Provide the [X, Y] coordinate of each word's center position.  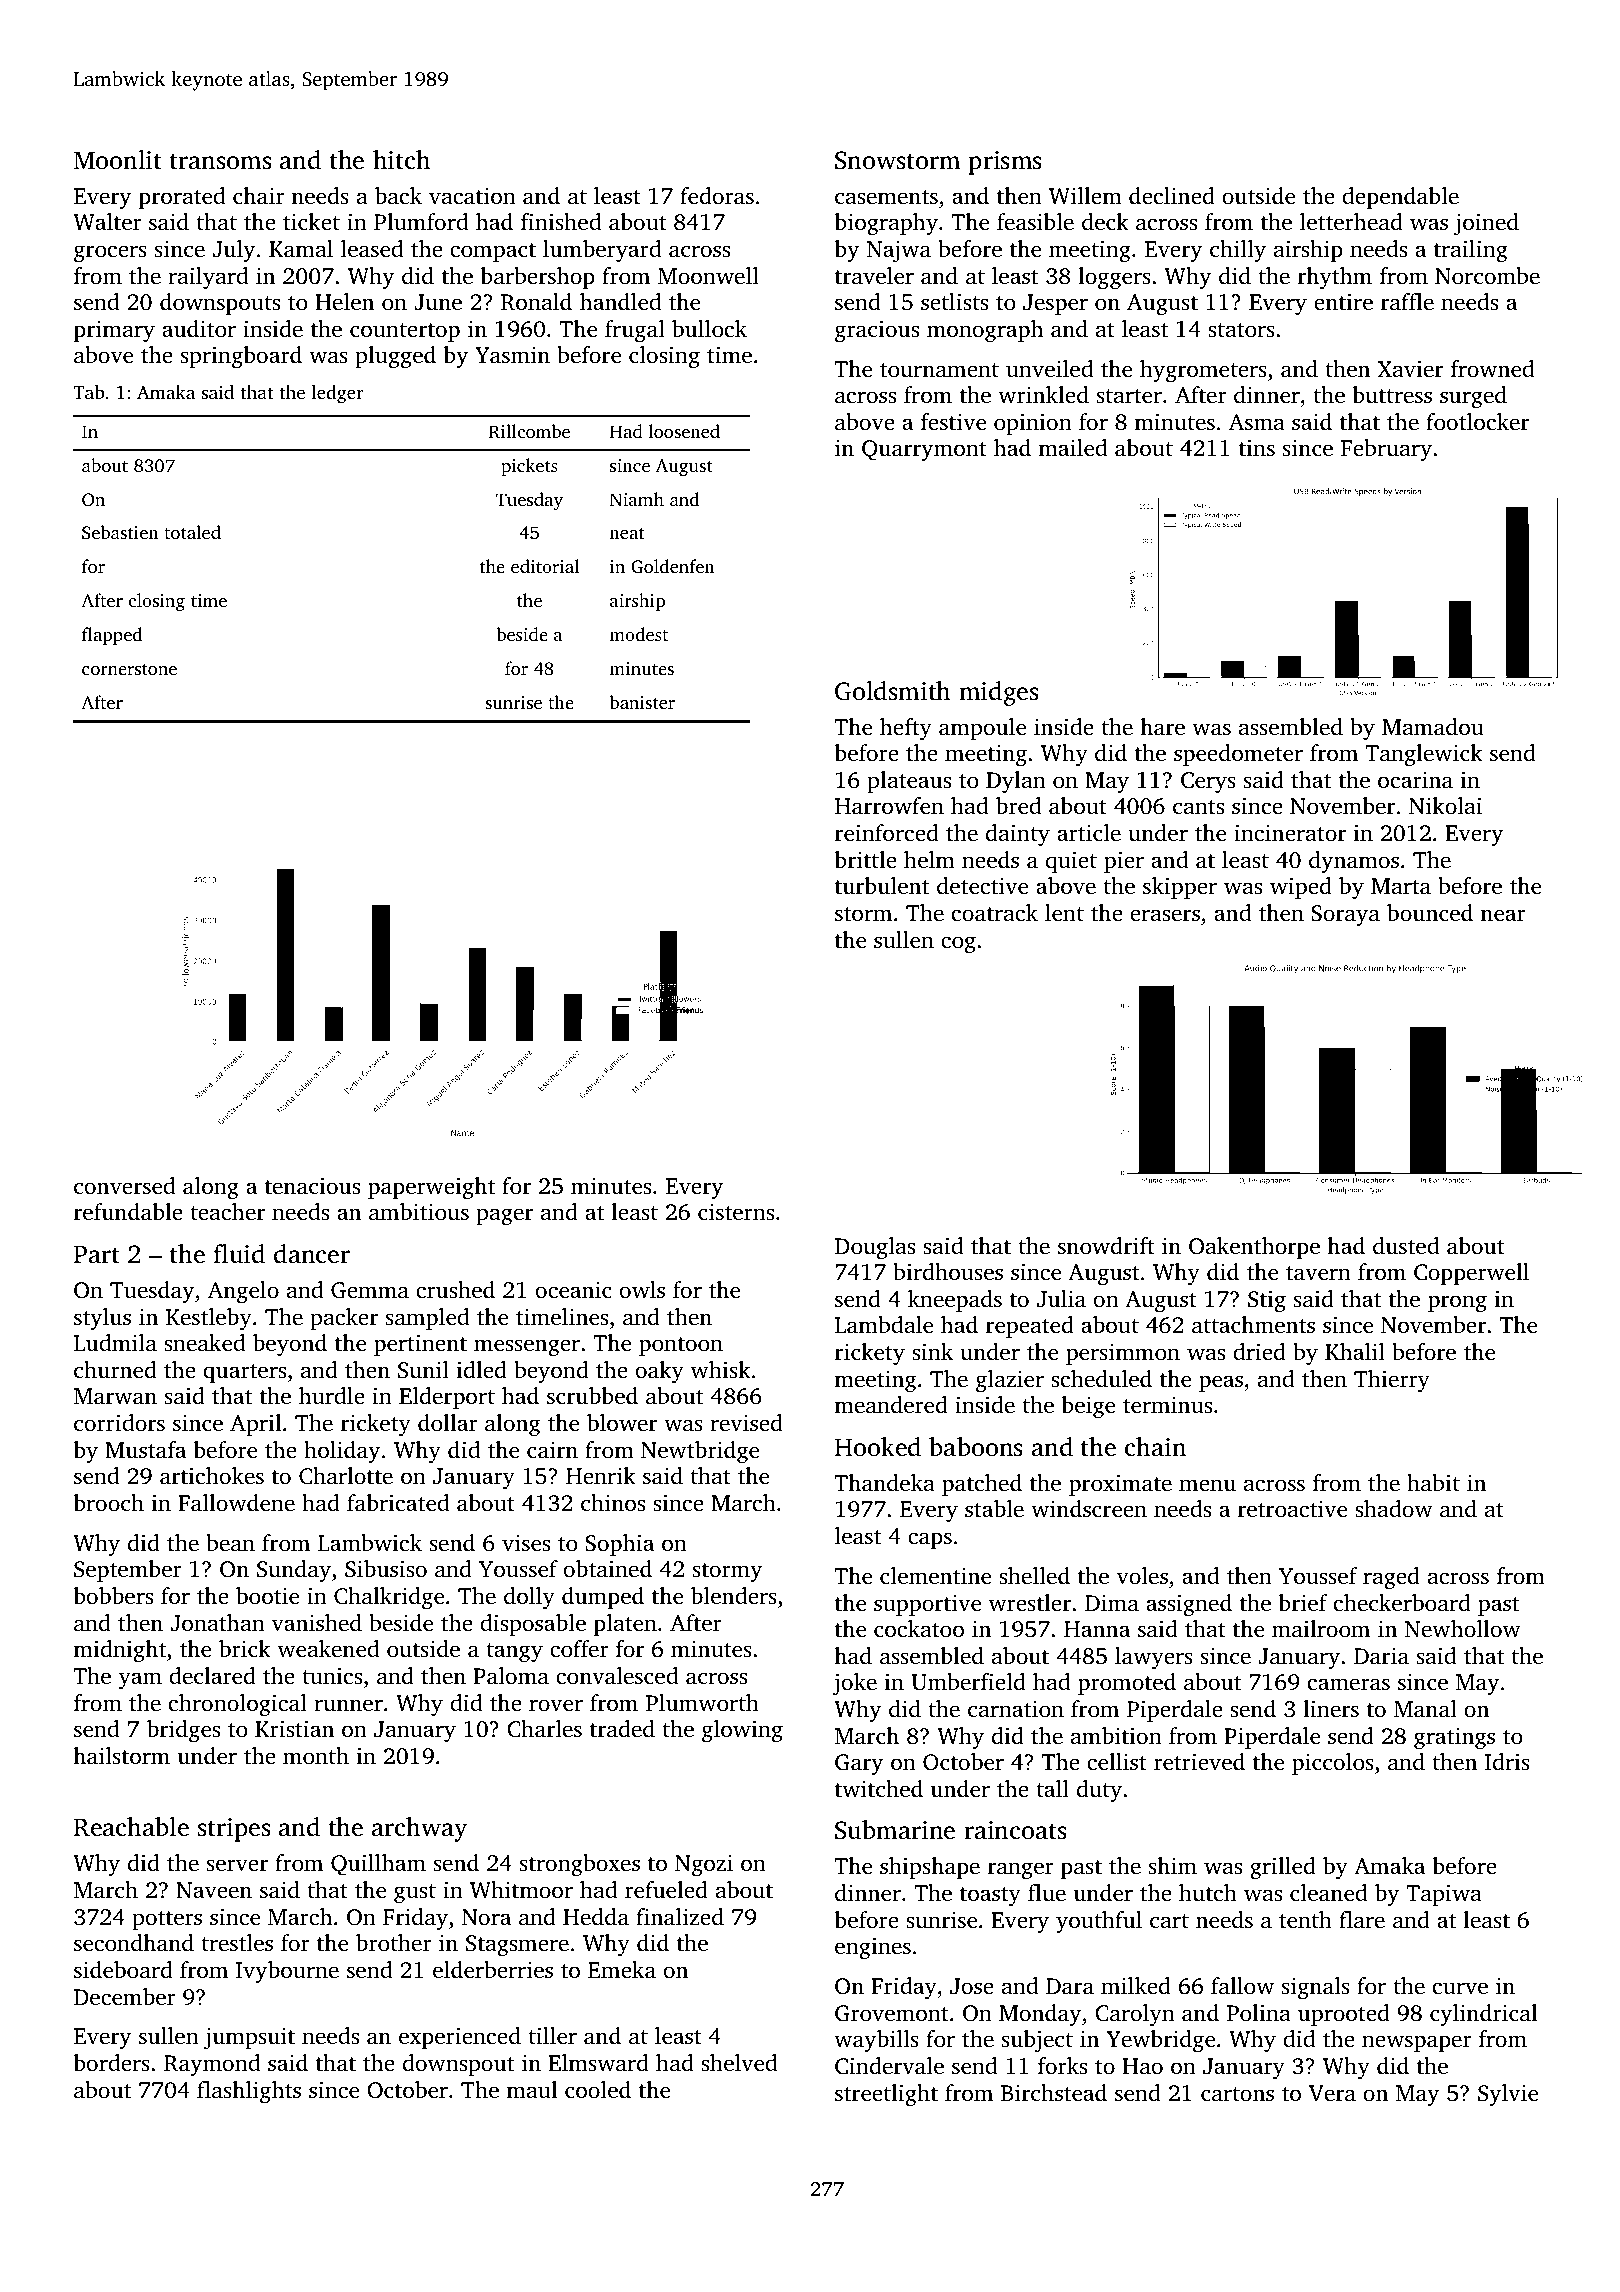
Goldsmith [892, 691]
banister [642, 702]
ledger [337, 394]
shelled [1034, 1576]
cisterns [736, 1212]
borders [111, 2062]
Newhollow [1463, 1629]
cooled [598, 2090]
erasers [1165, 915]
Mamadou [1433, 727]
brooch [108, 1503]
